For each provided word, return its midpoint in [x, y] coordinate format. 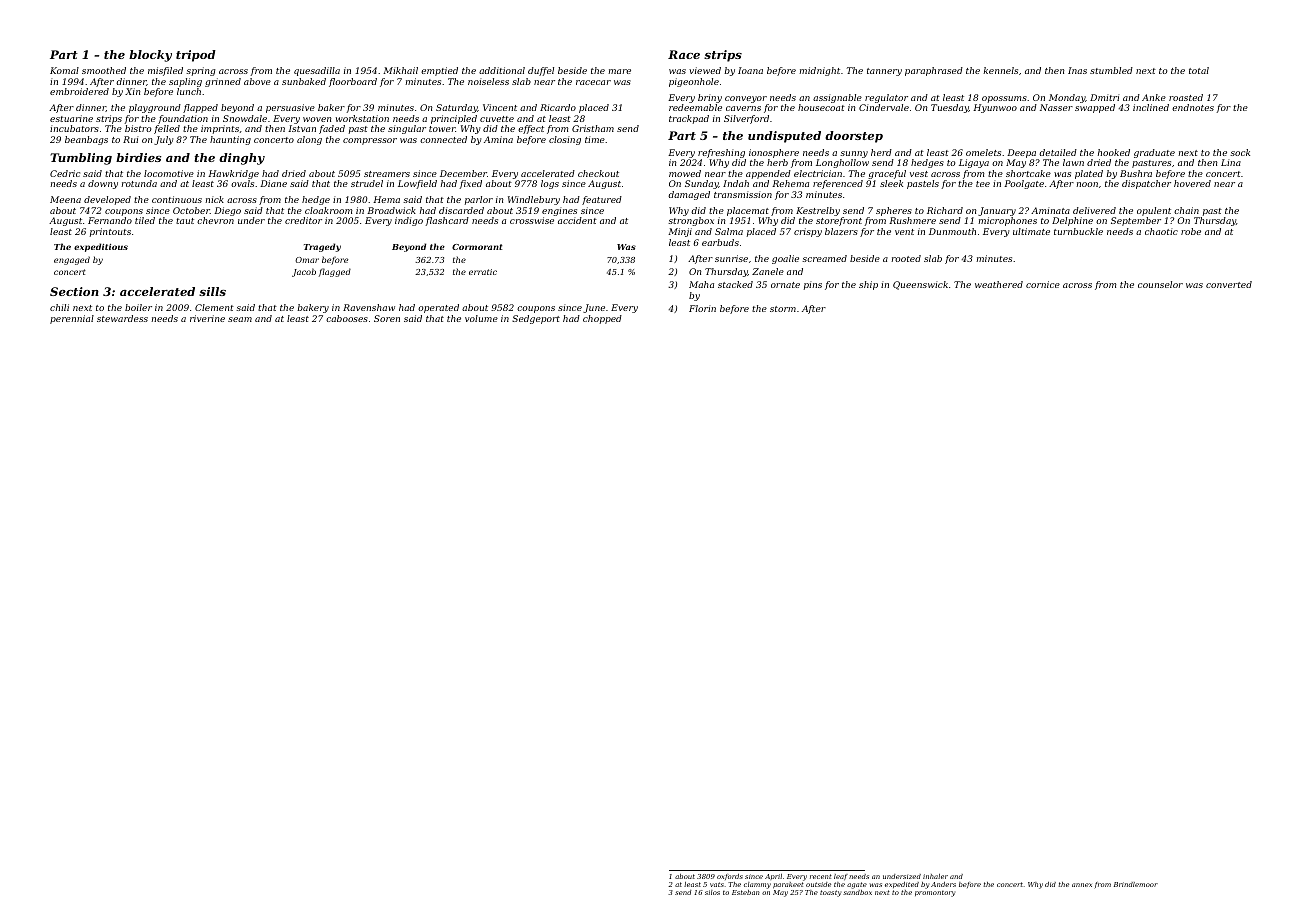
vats [717, 884]
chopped [602, 319]
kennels [1000, 70]
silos [712, 892]
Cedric [65, 173]
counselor [1160, 284]
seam [240, 319]
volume [481, 318]
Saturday [456, 108]
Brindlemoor [1136, 884]
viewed [705, 70]
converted [1229, 284]
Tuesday [950, 108]
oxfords [730, 877]
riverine [207, 318]
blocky [150, 56]
